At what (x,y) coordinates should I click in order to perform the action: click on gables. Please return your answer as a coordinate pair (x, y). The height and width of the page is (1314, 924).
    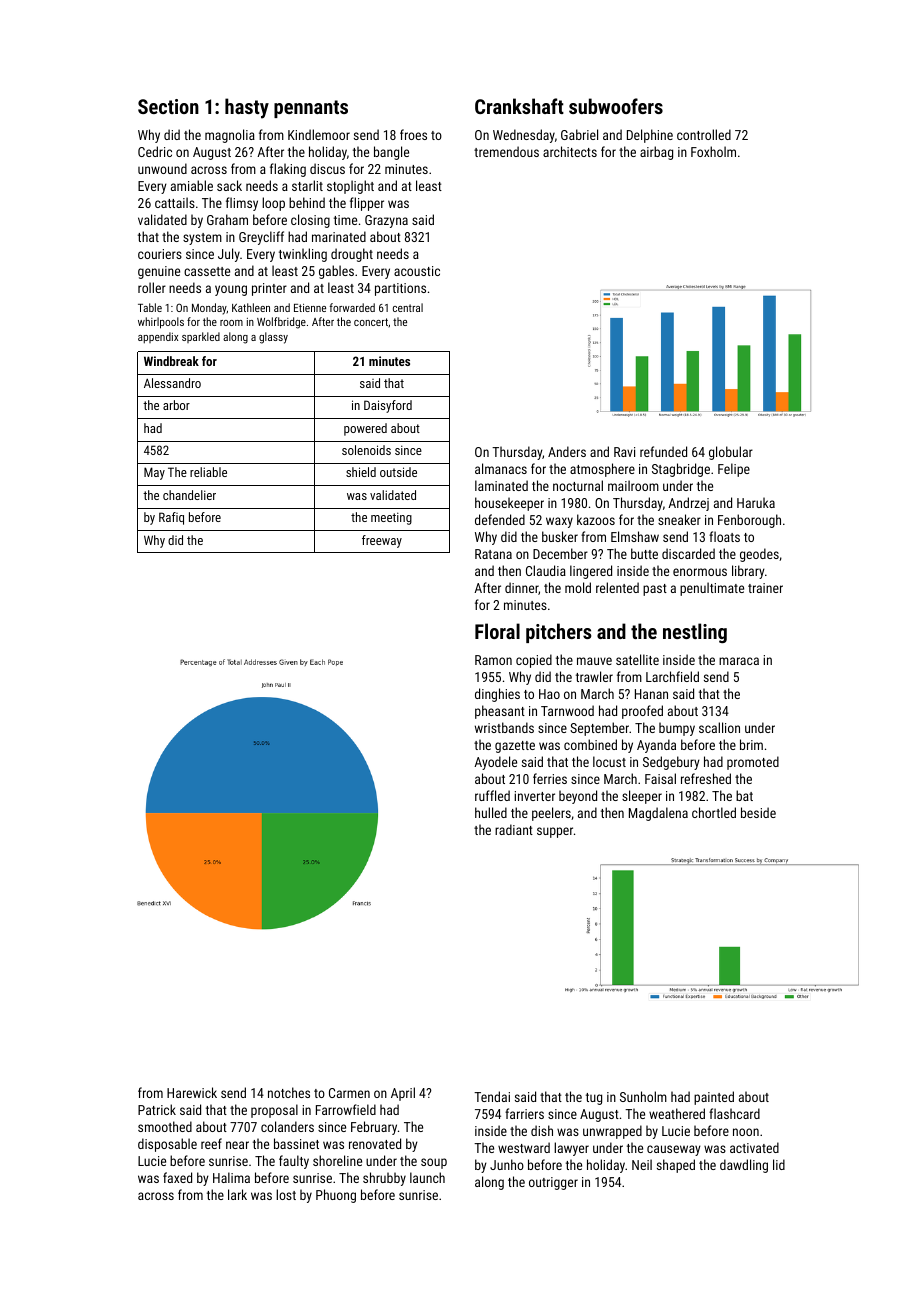
    Looking at the image, I should click on (336, 272).
